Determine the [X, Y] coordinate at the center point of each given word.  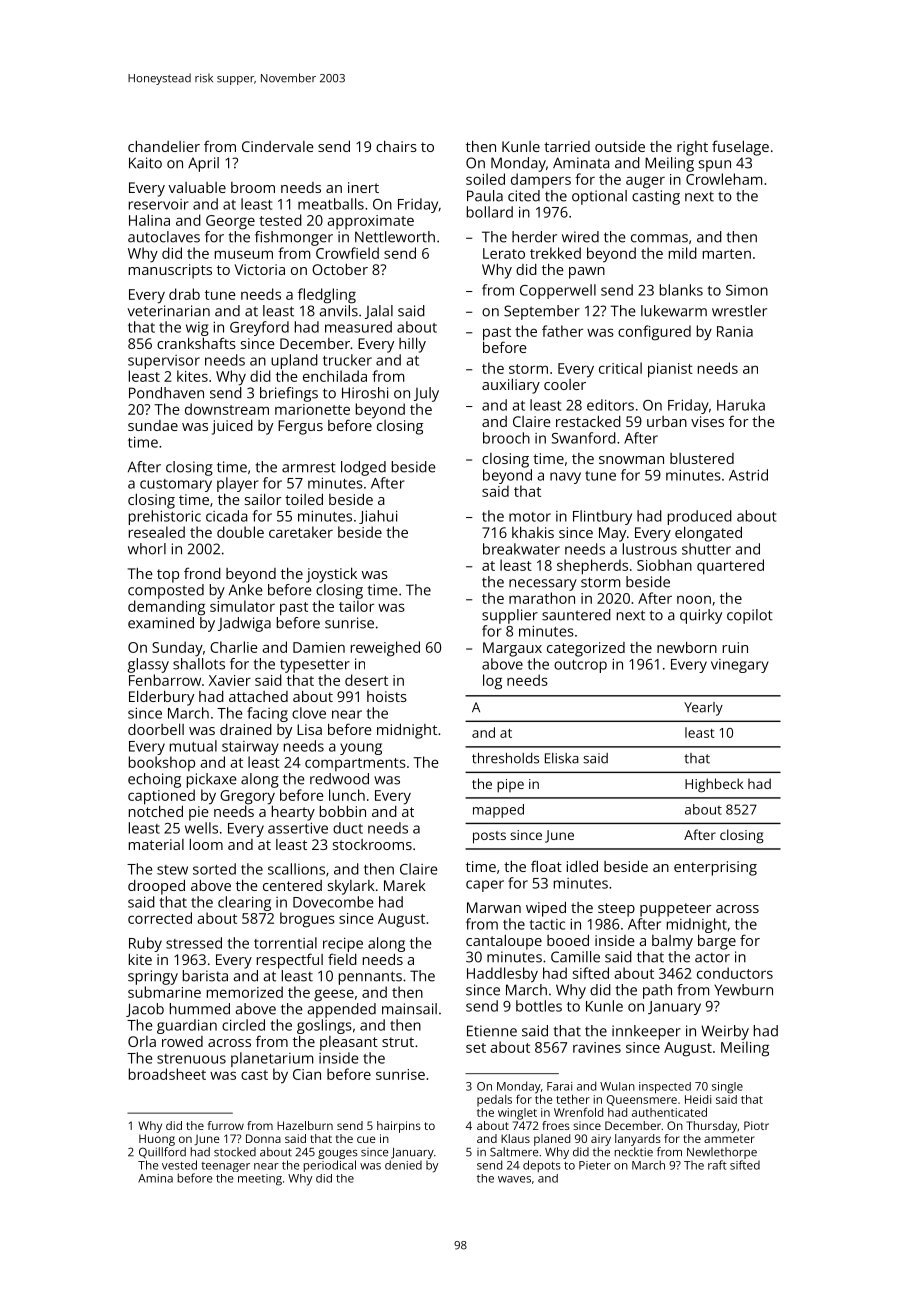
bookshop [162, 763]
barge [717, 942]
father [562, 331]
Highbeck [714, 785]
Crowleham [724, 179]
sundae [153, 425]
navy [565, 478]
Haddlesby [502, 975]
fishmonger [294, 238]
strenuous [191, 1059]
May [612, 534]
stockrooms [372, 844]
